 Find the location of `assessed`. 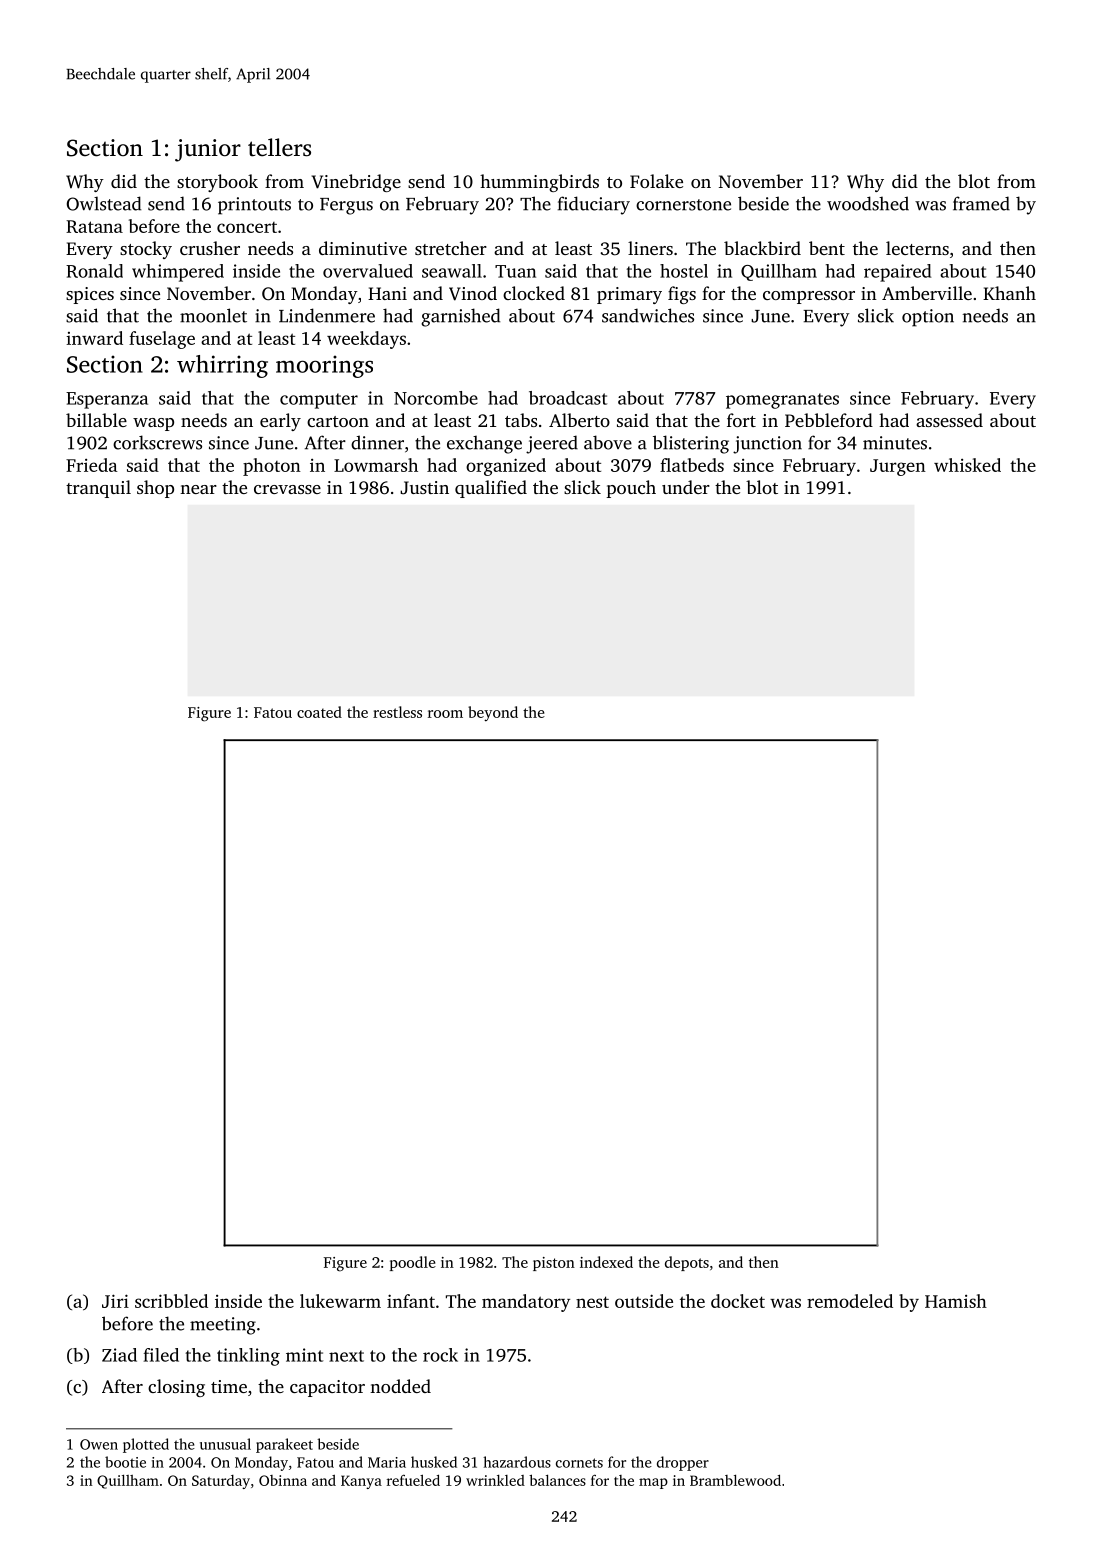

assessed is located at coordinates (949, 420).
